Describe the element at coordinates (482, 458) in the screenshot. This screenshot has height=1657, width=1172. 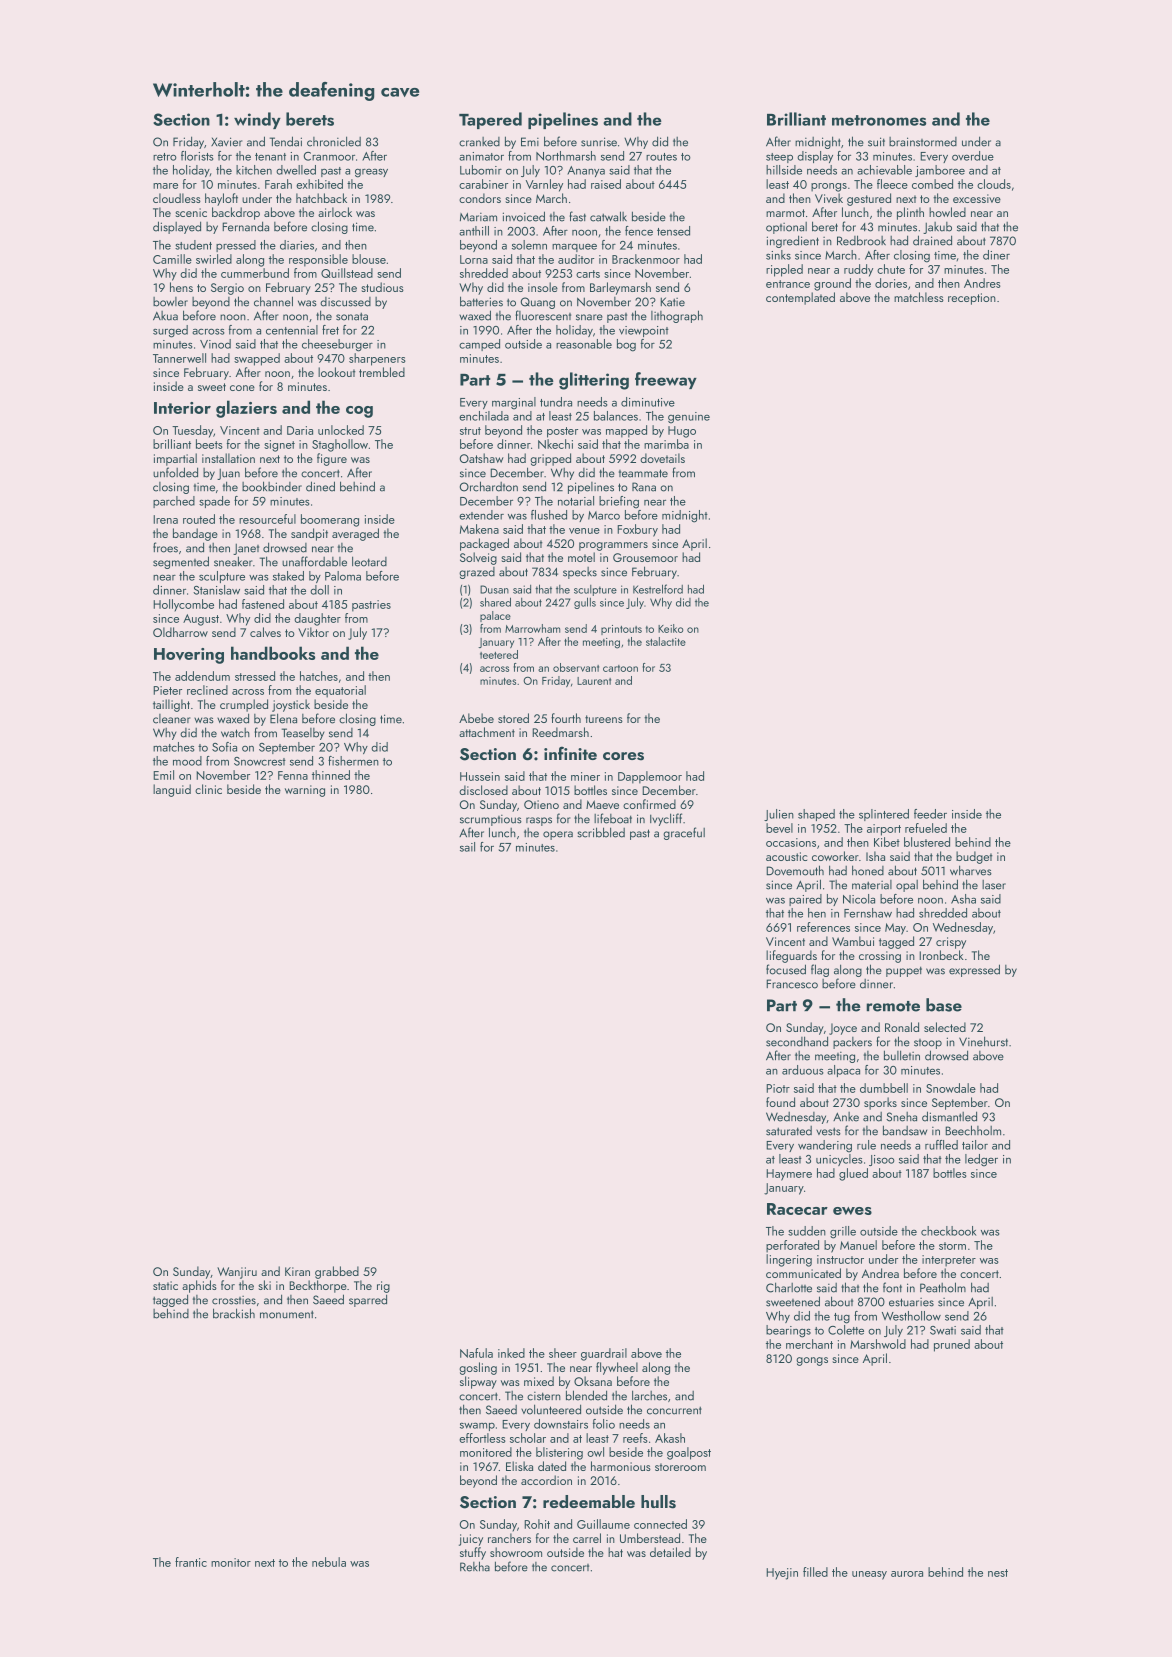
I see `Oatshaw` at that location.
